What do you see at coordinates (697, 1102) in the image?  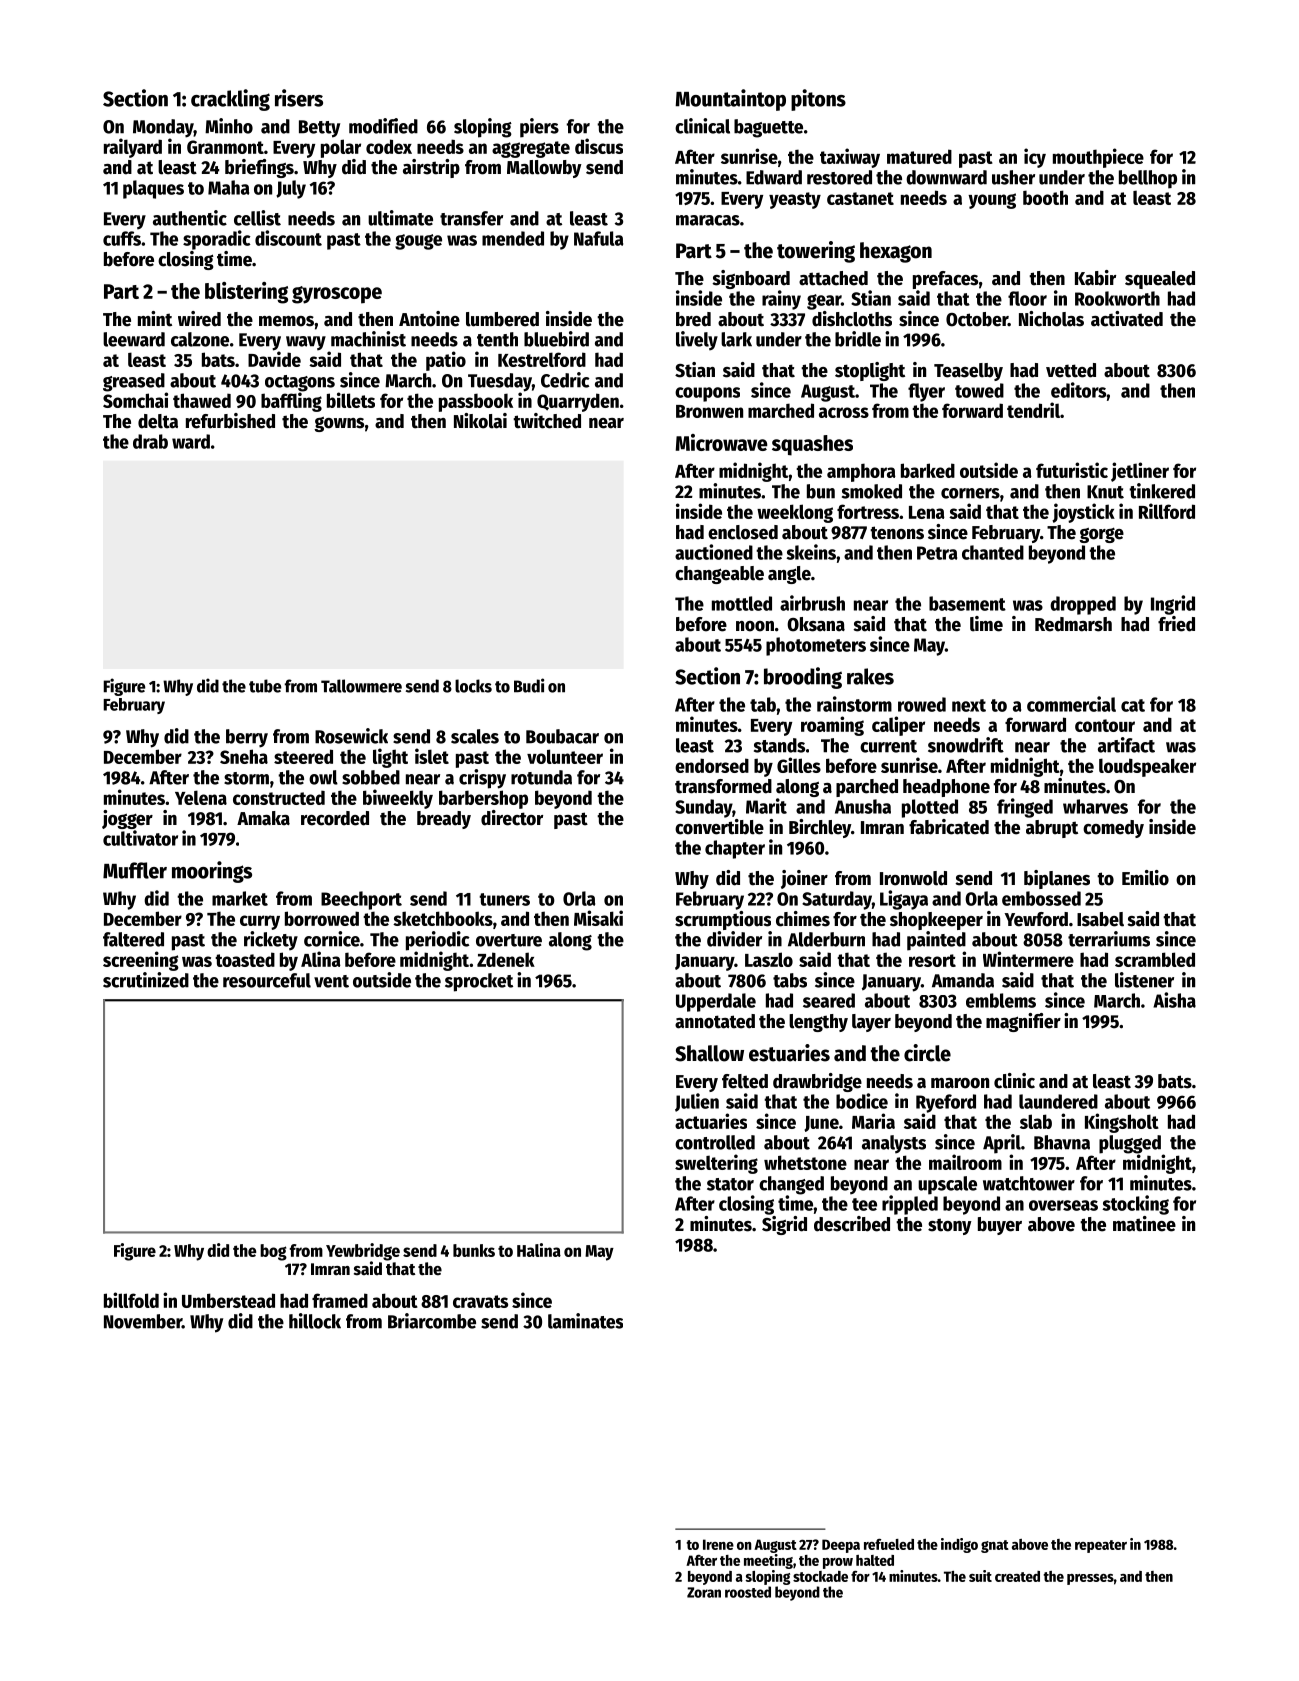 I see `Julien` at bounding box center [697, 1102].
